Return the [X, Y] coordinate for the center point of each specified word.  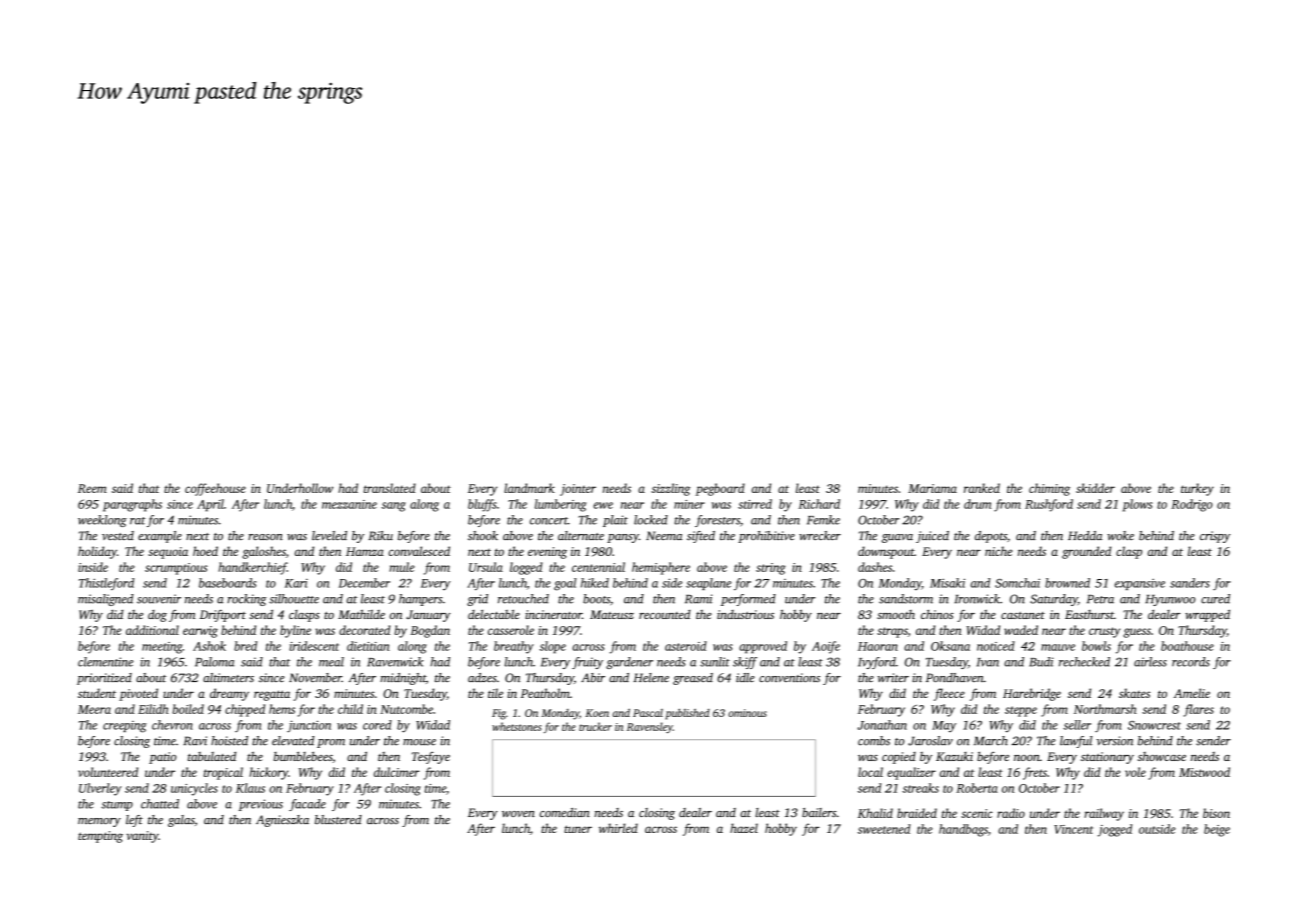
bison [1216, 813]
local [870, 772]
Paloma [214, 662]
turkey [1197, 489]
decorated [364, 630]
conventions [789, 678]
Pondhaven [955, 677]
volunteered [108, 772]
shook [483, 536]
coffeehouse [215, 489]
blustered [338, 819]
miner [689, 504]
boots [596, 599]
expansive [1140, 584]
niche [998, 551]
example [160, 537]
